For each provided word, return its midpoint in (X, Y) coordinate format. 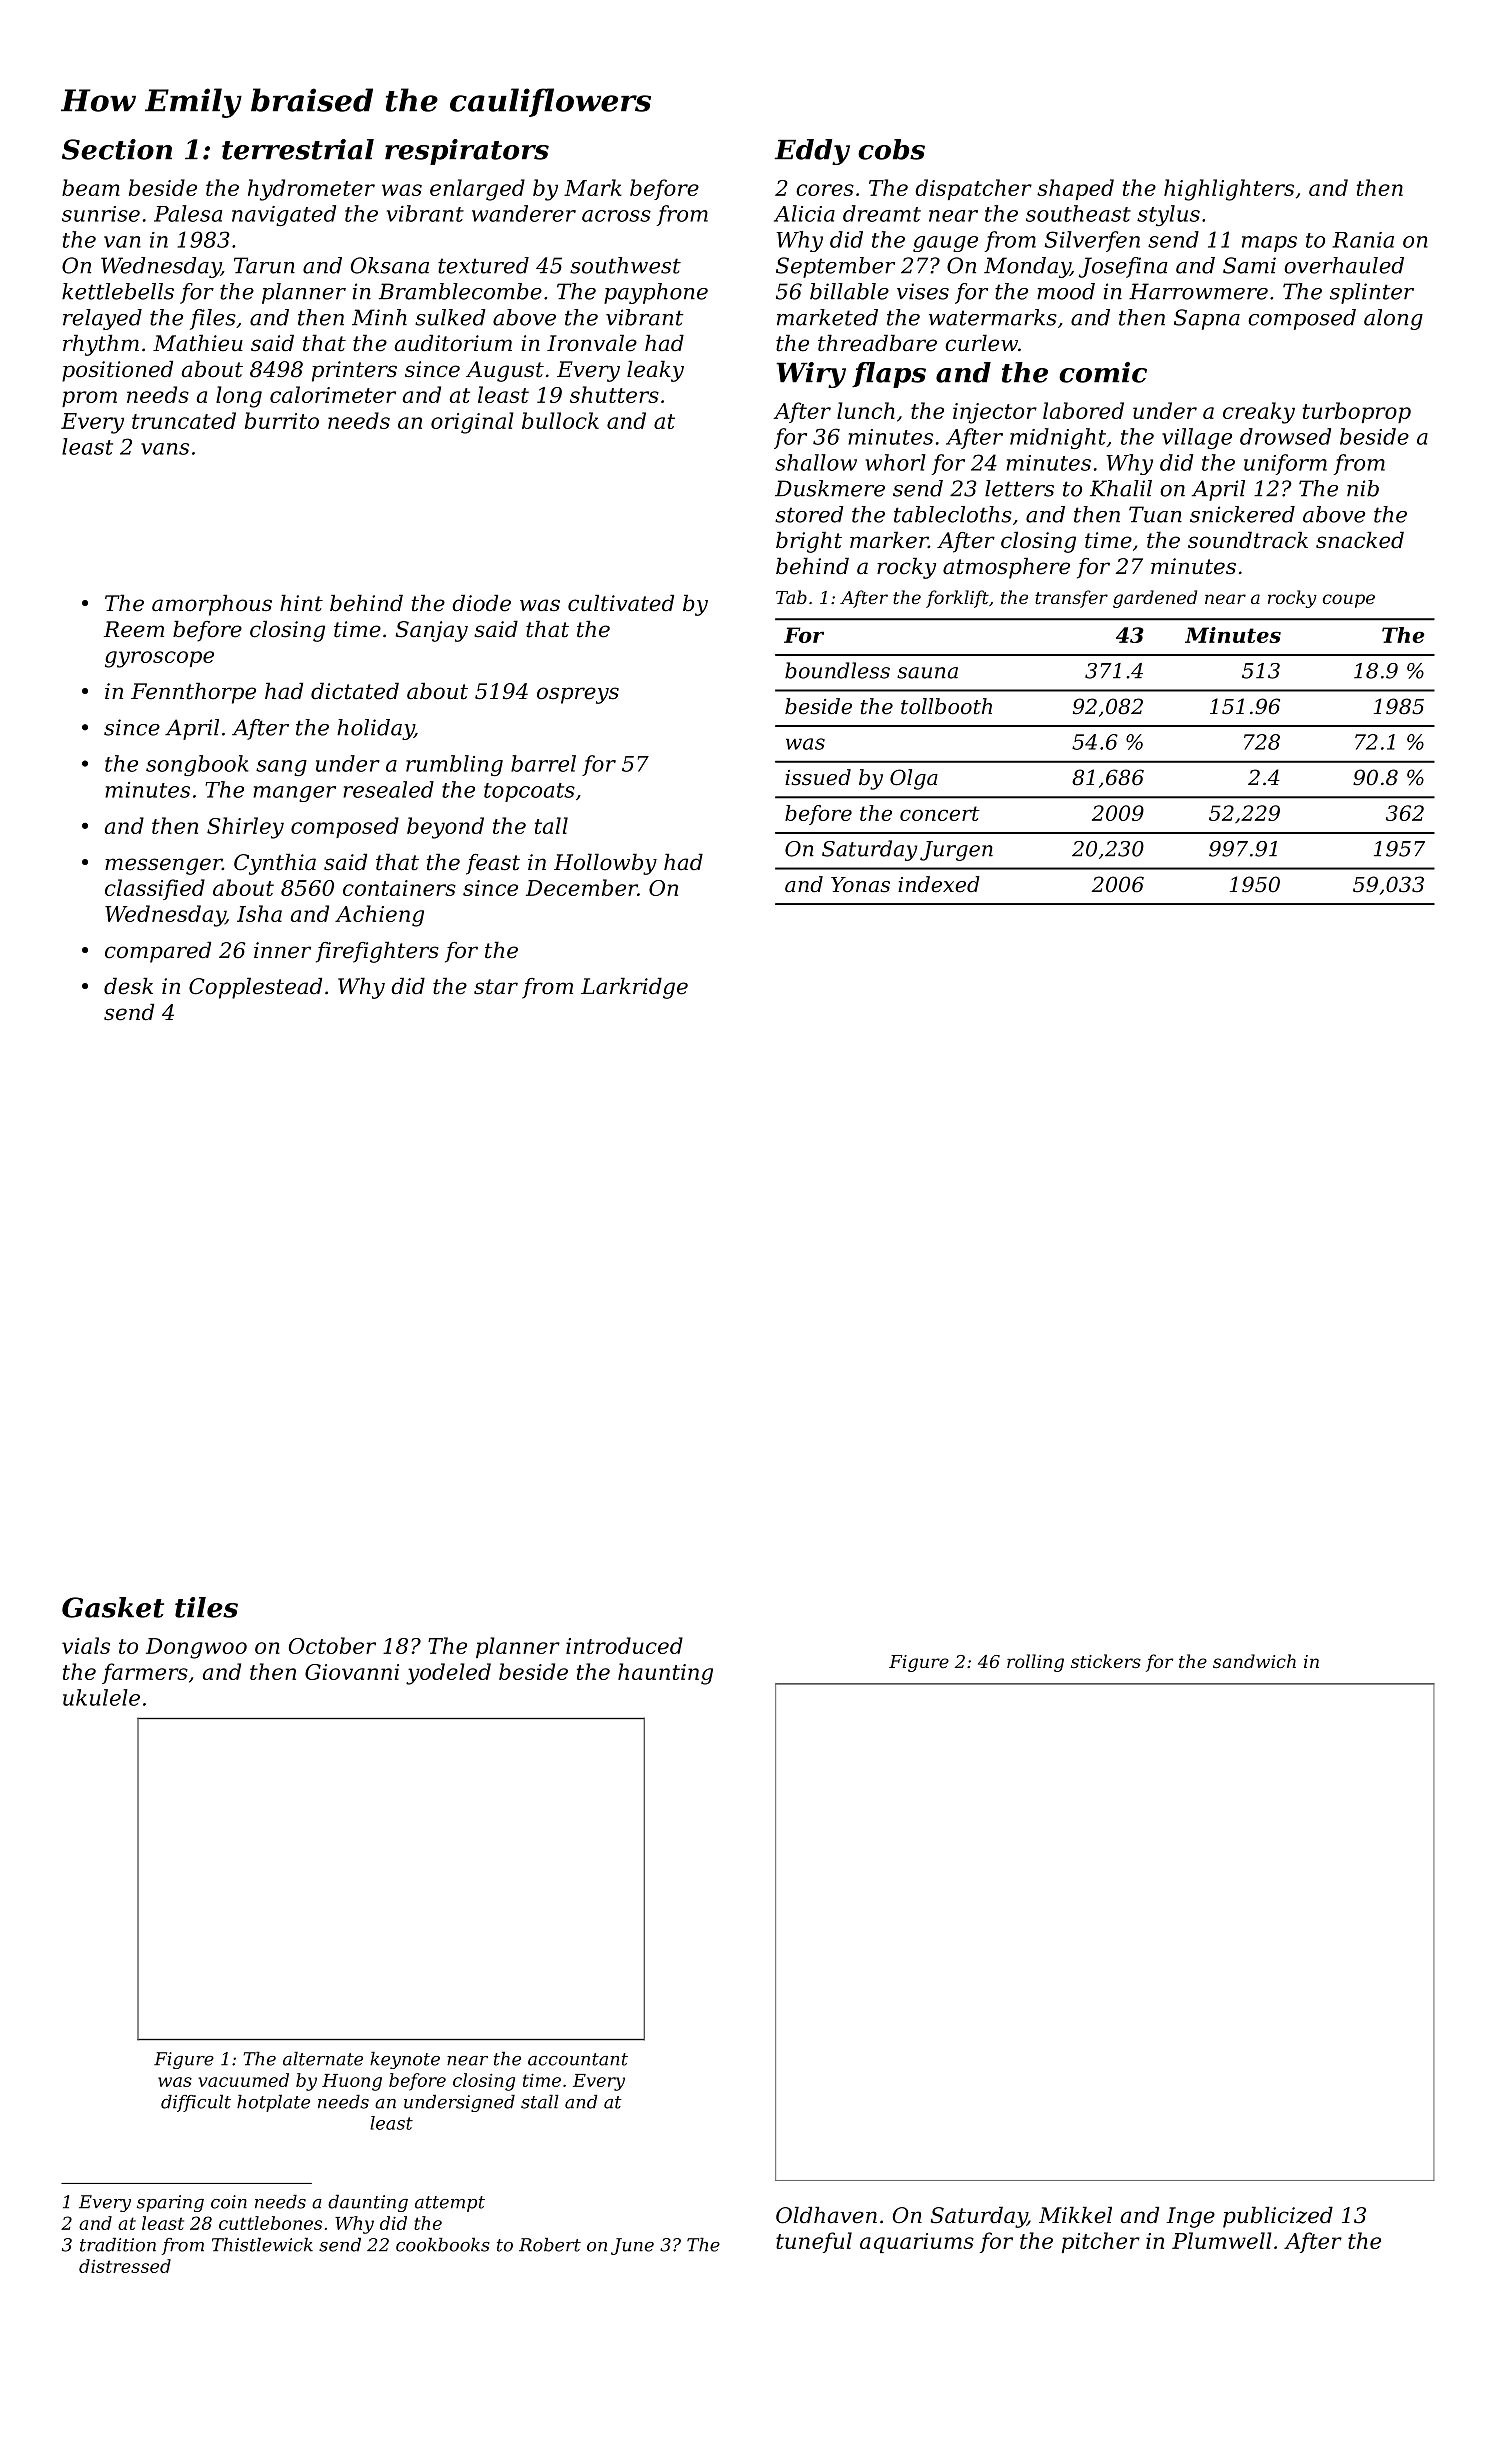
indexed (939, 884)
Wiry (811, 375)
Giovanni (352, 1672)
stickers (1106, 1661)
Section (117, 149)
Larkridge (634, 988)
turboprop (1357, 412)
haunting (665, 1674)
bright (809, 542)
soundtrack (1248, 540)
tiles (206, 1607)
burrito (282, 420)
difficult (196, 2103)
